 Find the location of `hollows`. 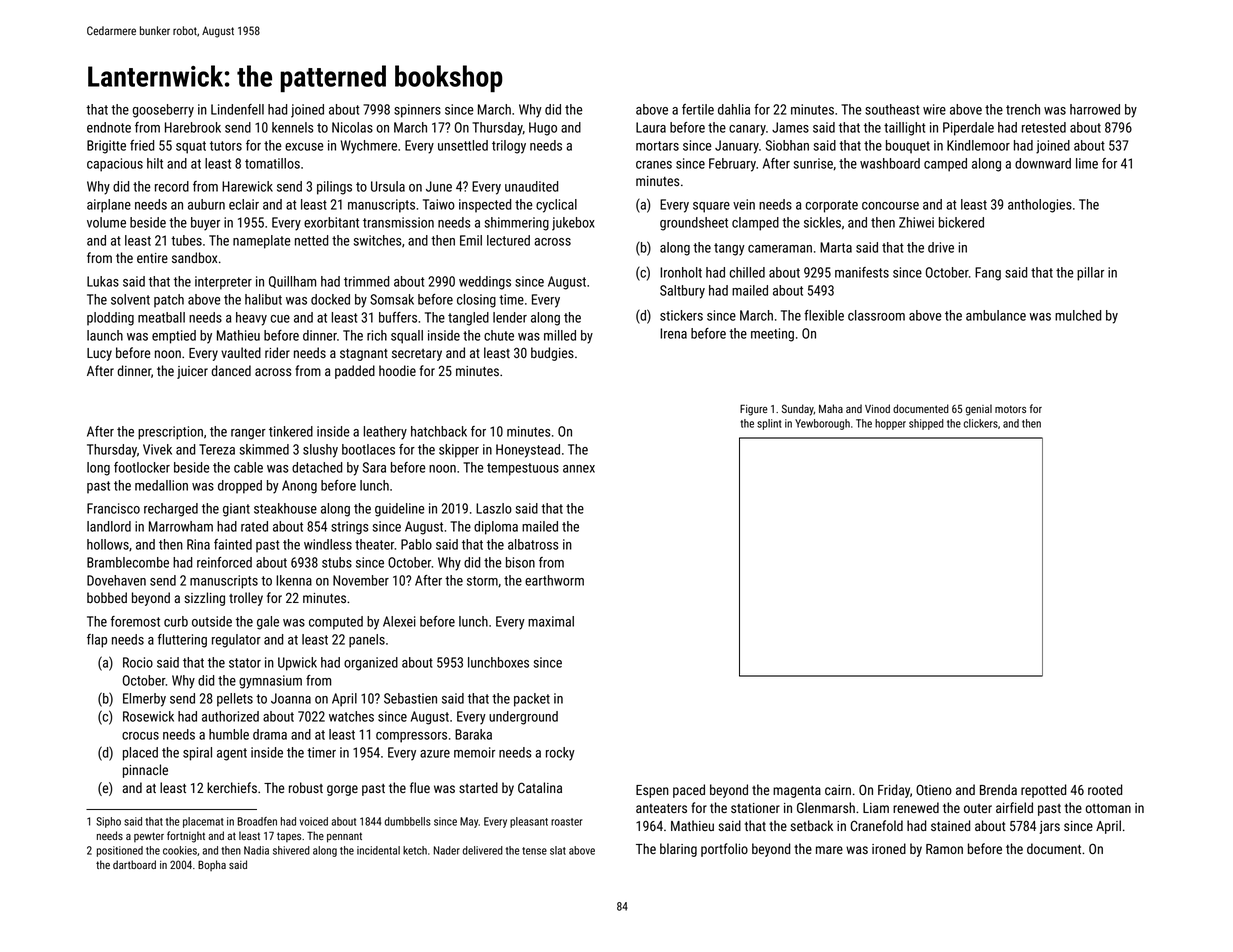

hollows is located at coordinates (108, 544).
